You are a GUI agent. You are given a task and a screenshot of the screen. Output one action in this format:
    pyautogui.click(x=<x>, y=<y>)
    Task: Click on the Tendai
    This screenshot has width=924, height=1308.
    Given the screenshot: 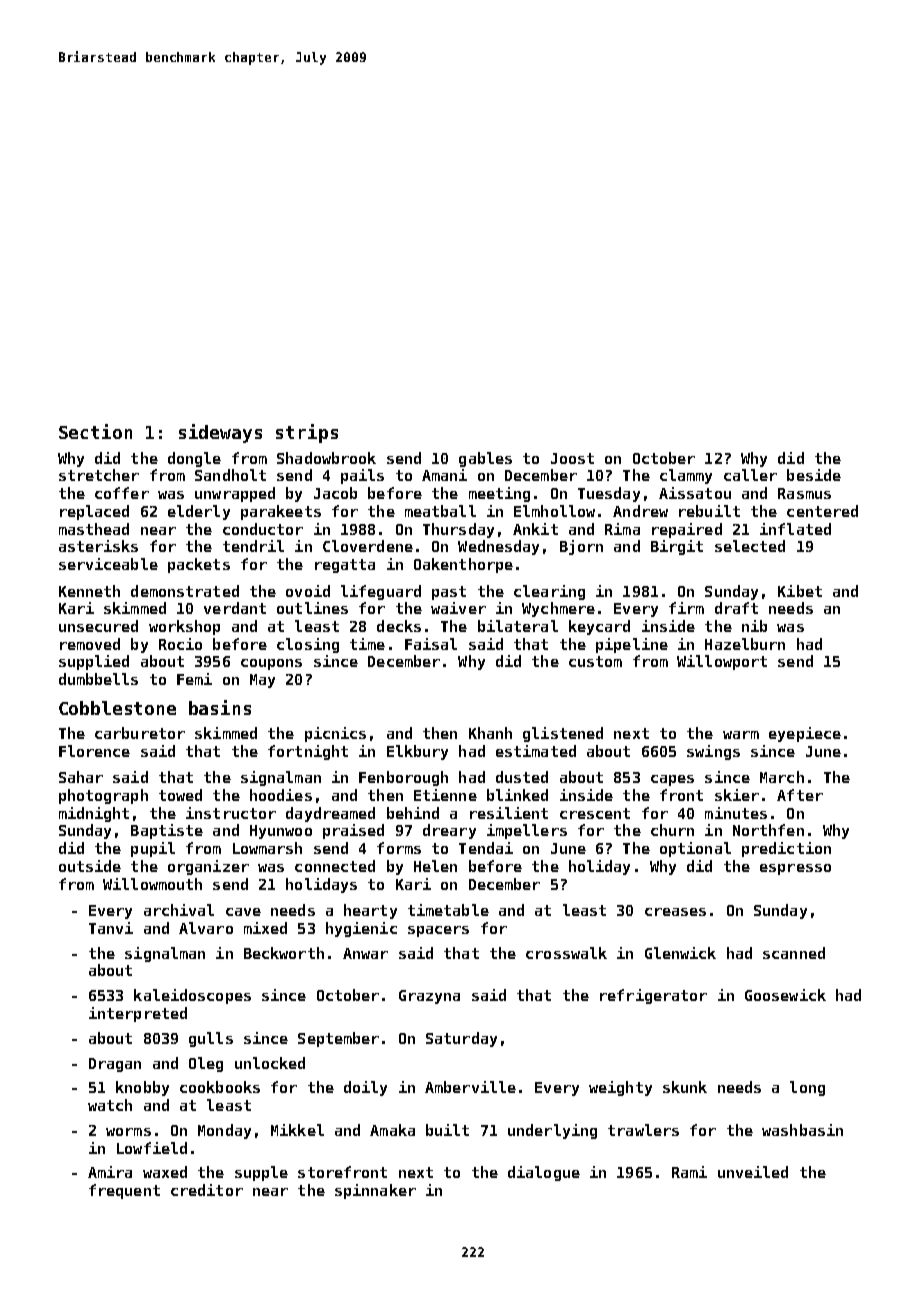 What is the action you would take?
    pyautogui.click(x=486, y=848)
